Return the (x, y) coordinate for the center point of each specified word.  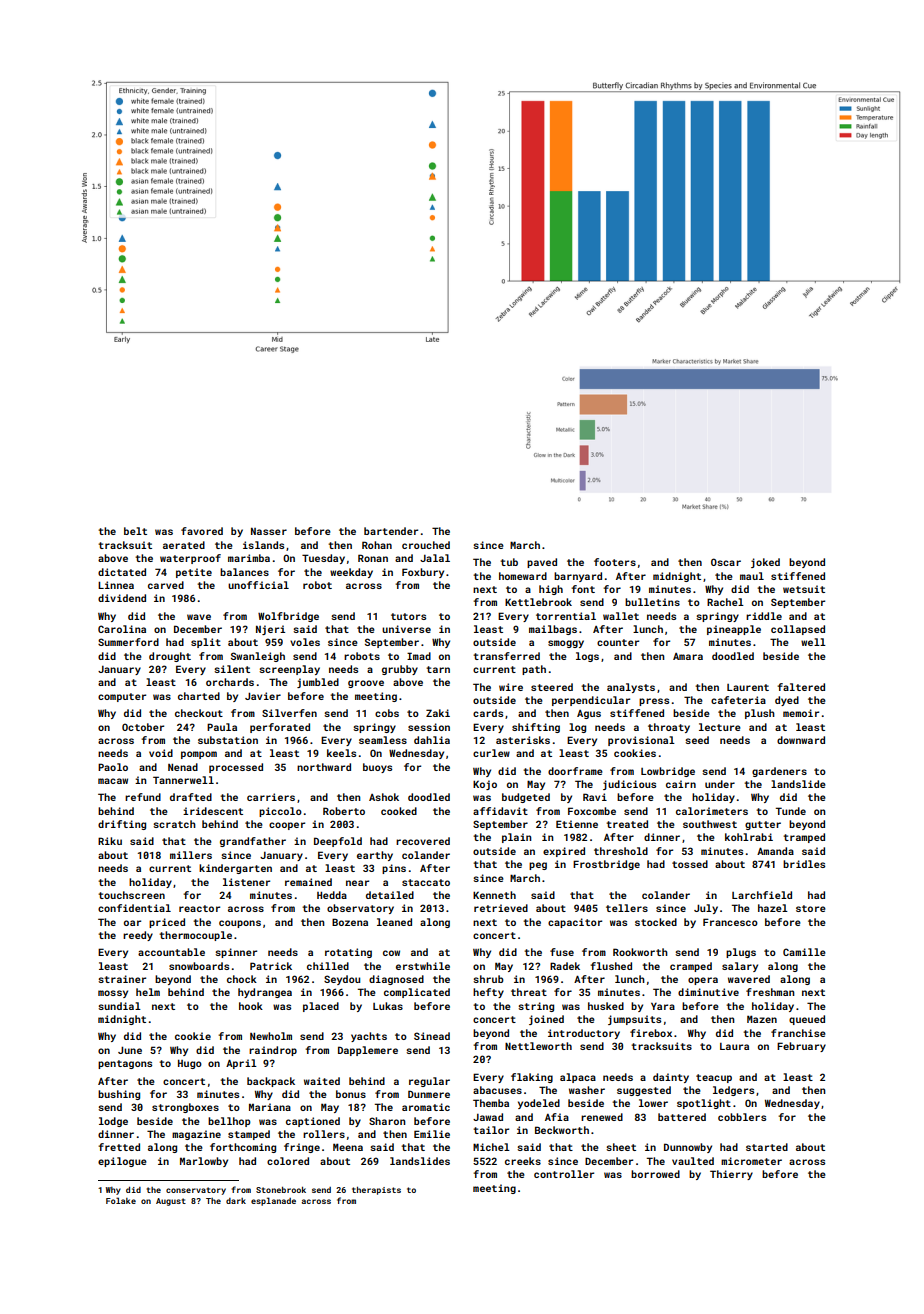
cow (391, 953)
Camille (804, 952)
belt (135, 531)
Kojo (485, 785)
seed (697, 740)
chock (242, 979)
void (161, 753)
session (429, 727)
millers (191, 855)
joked (765, 563)
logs (587, 657)
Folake (121, 1200)
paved (542, 563)
